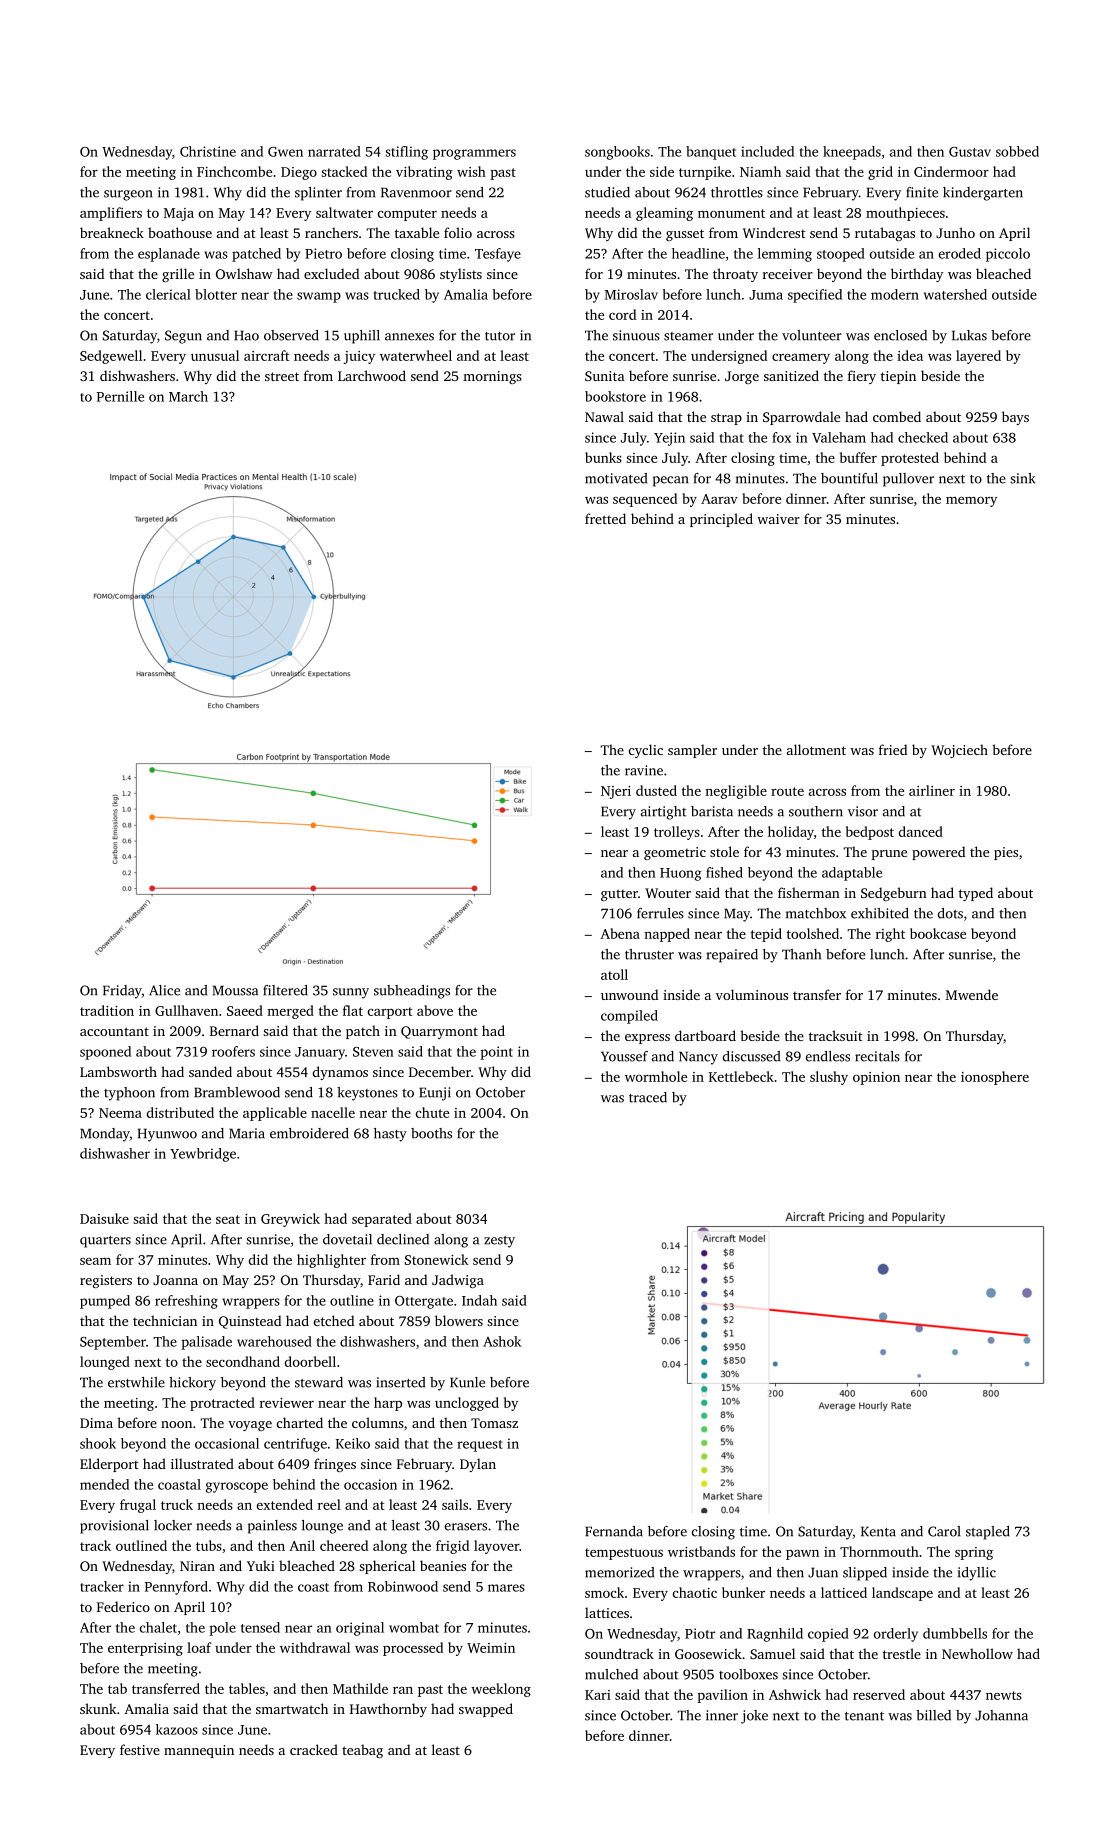 This page has height=1845, width=1120. I want to click on memory, so click(971, 502).
